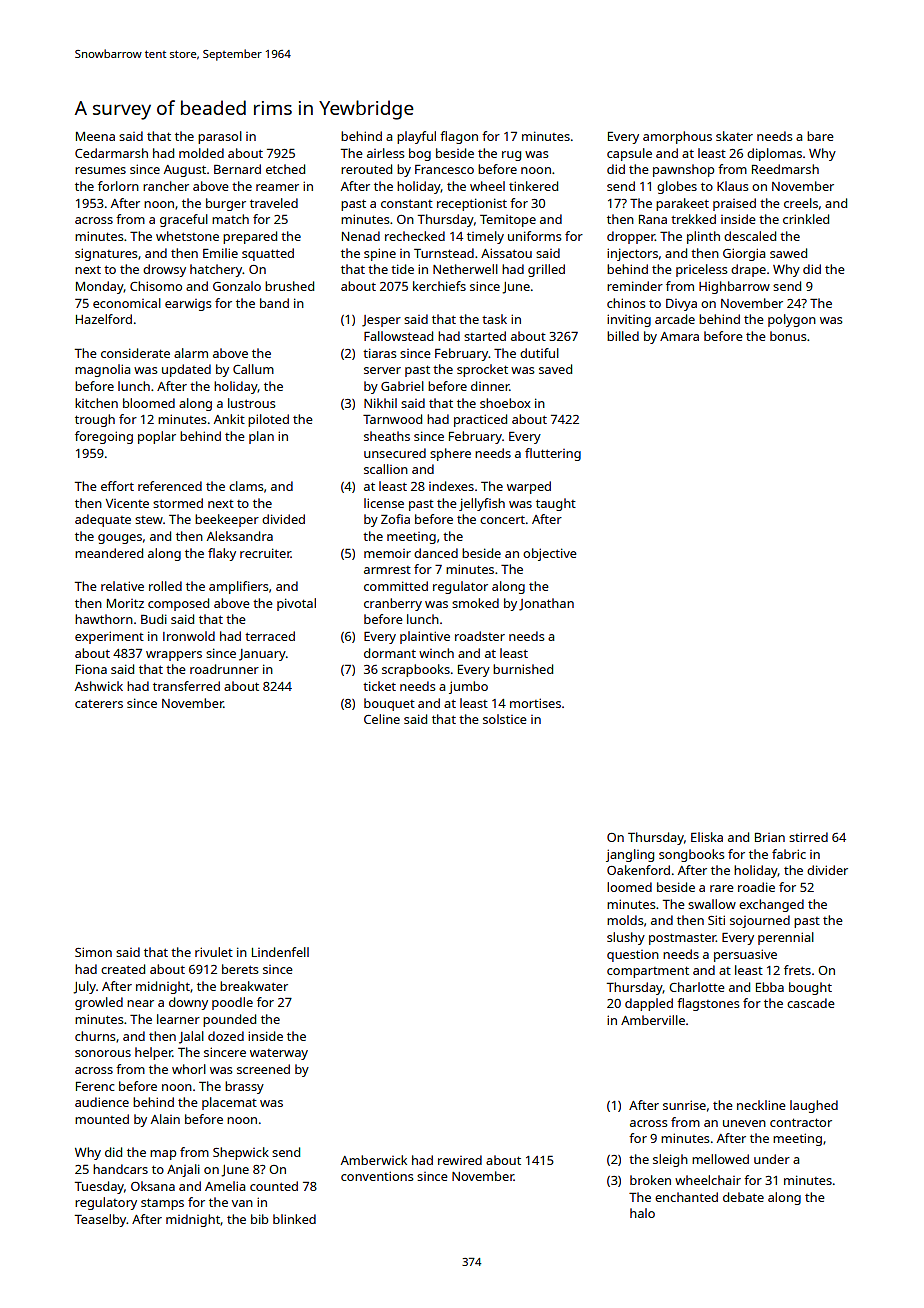  I want to click on parasol, so click(220, 137).
